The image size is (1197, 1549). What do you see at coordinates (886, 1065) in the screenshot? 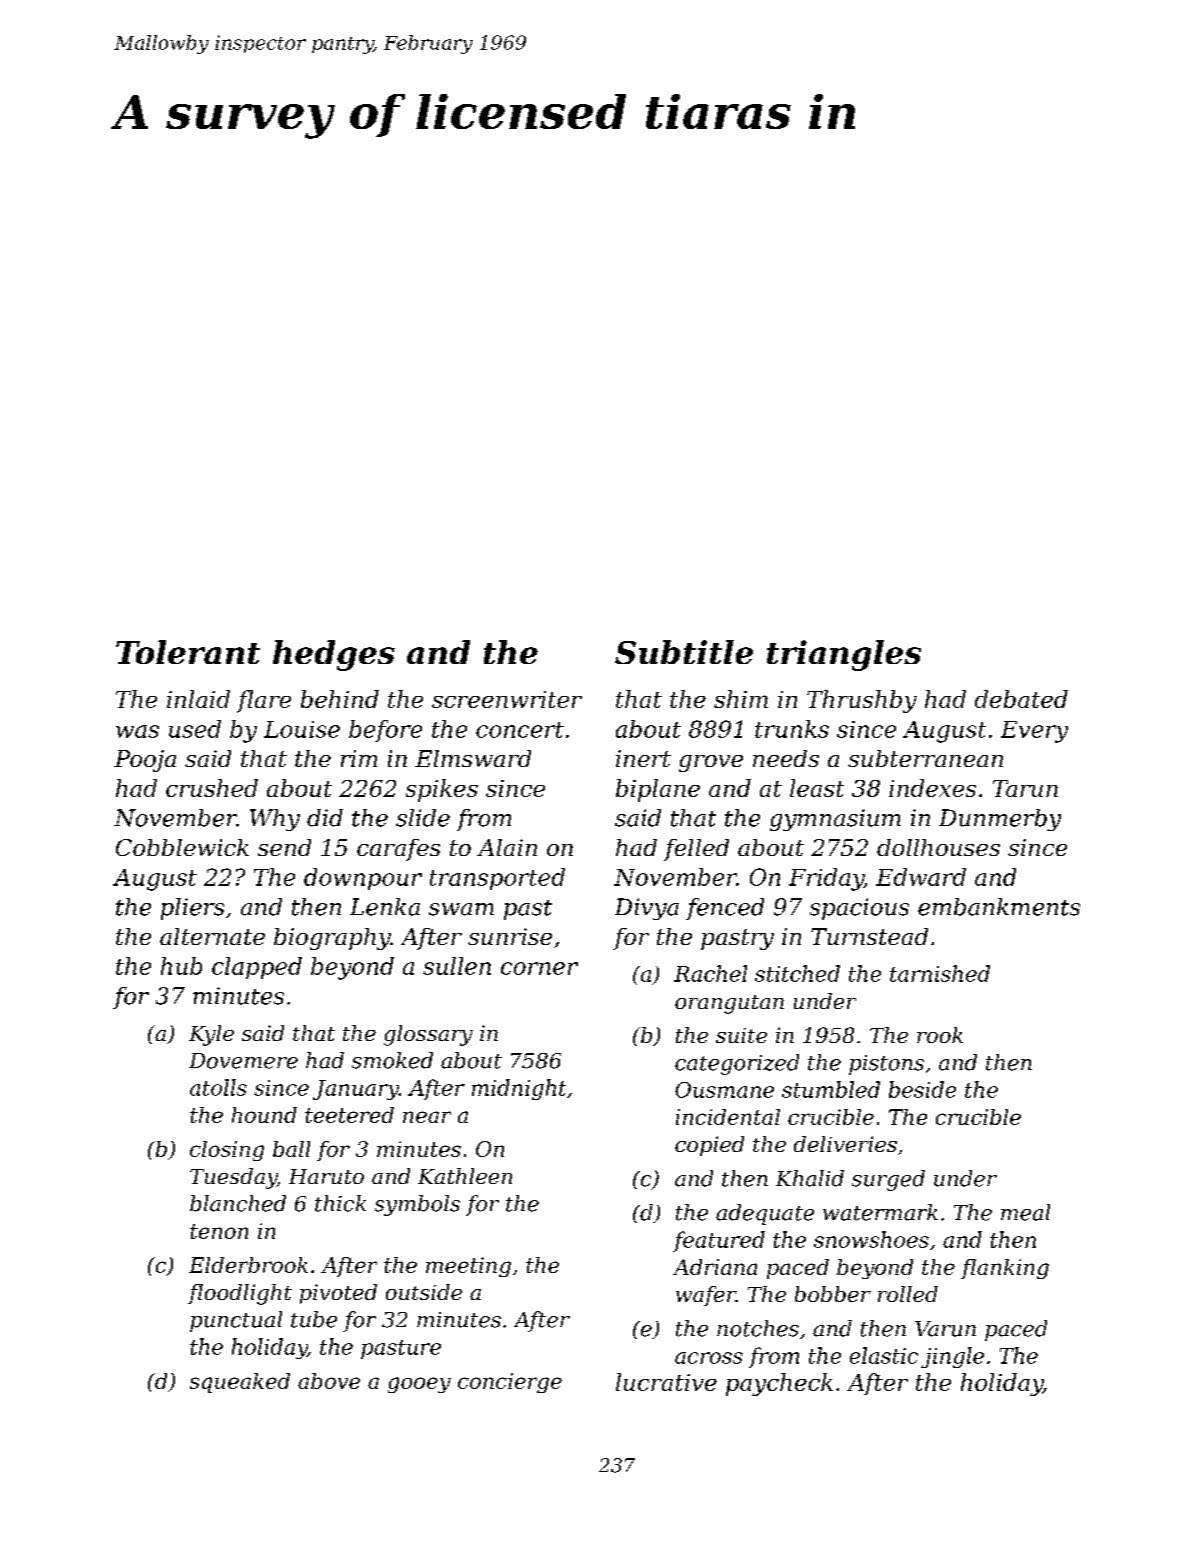
I see `pistons` at bounding box center [886, 1065].
